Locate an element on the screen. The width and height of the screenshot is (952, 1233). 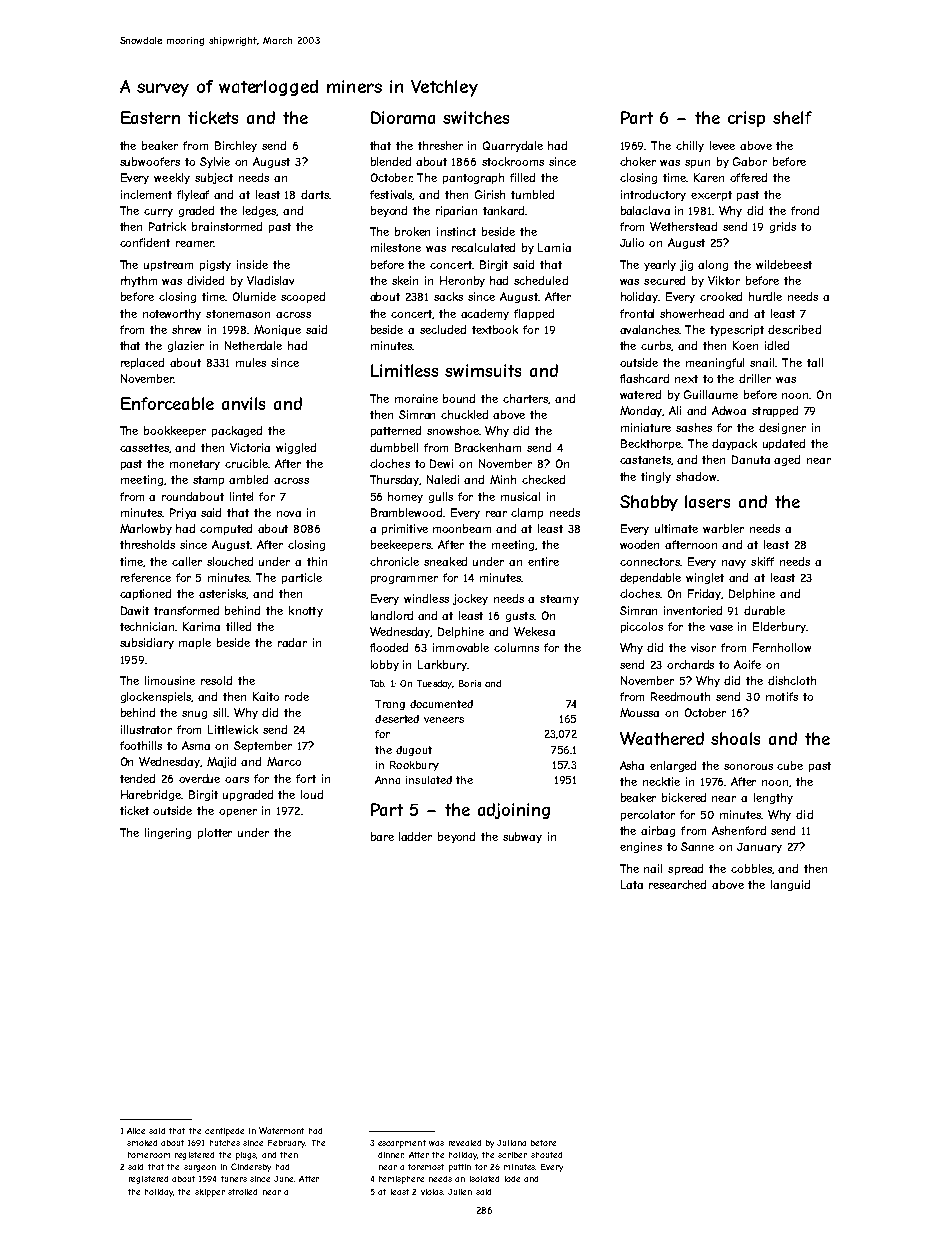
entire is located at coordinates (543, 561).
